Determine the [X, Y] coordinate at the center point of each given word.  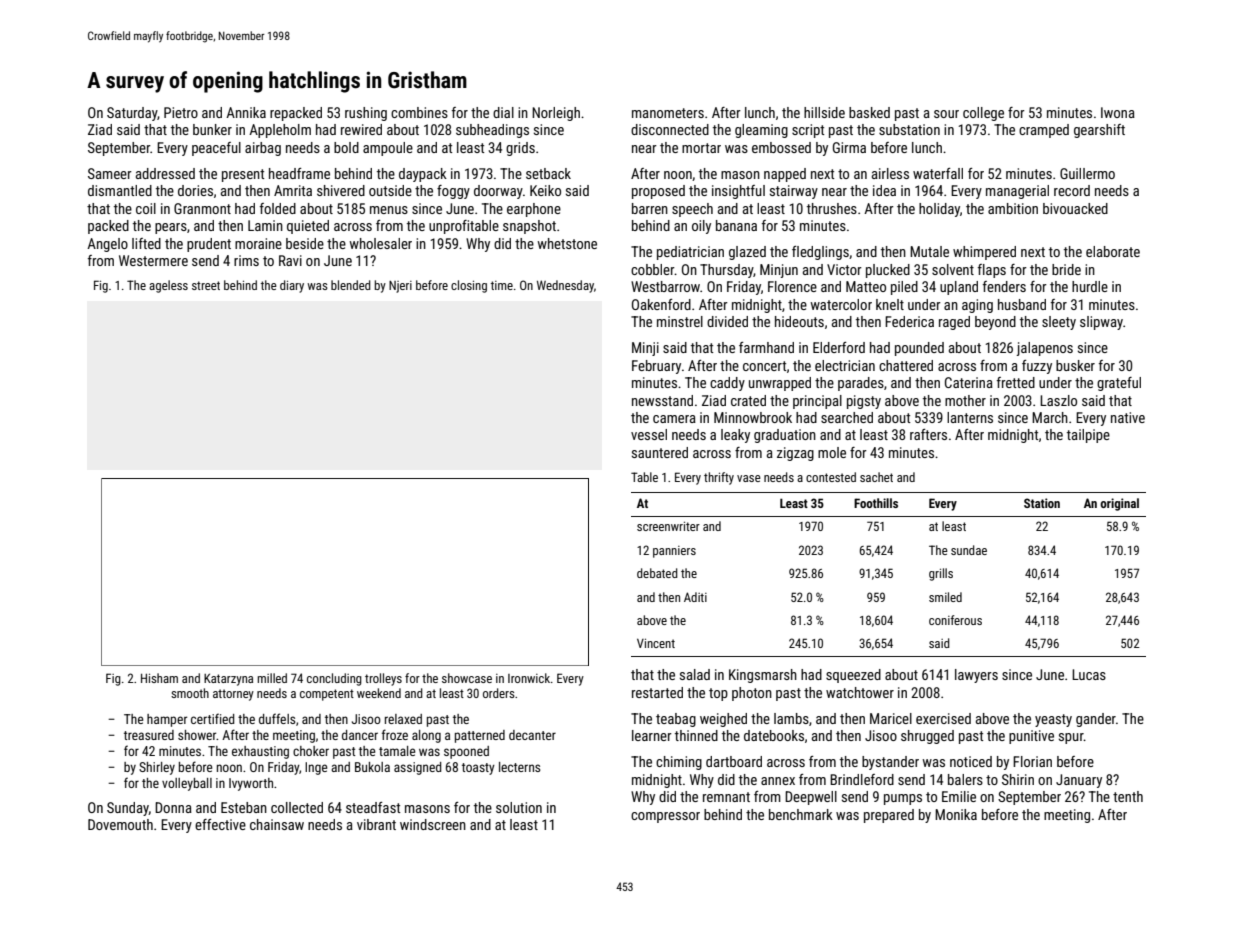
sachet [876, 477]
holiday [939, 210]
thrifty [719, 478]
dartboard [734, 761]
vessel [649, 434]
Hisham [159, 678]
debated [657, 573]
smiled [945, 597]
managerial [1017, 192]
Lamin [265, 225]
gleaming [761, 131]
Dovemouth [120, 824]
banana [736, 225]
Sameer [110, 173]
